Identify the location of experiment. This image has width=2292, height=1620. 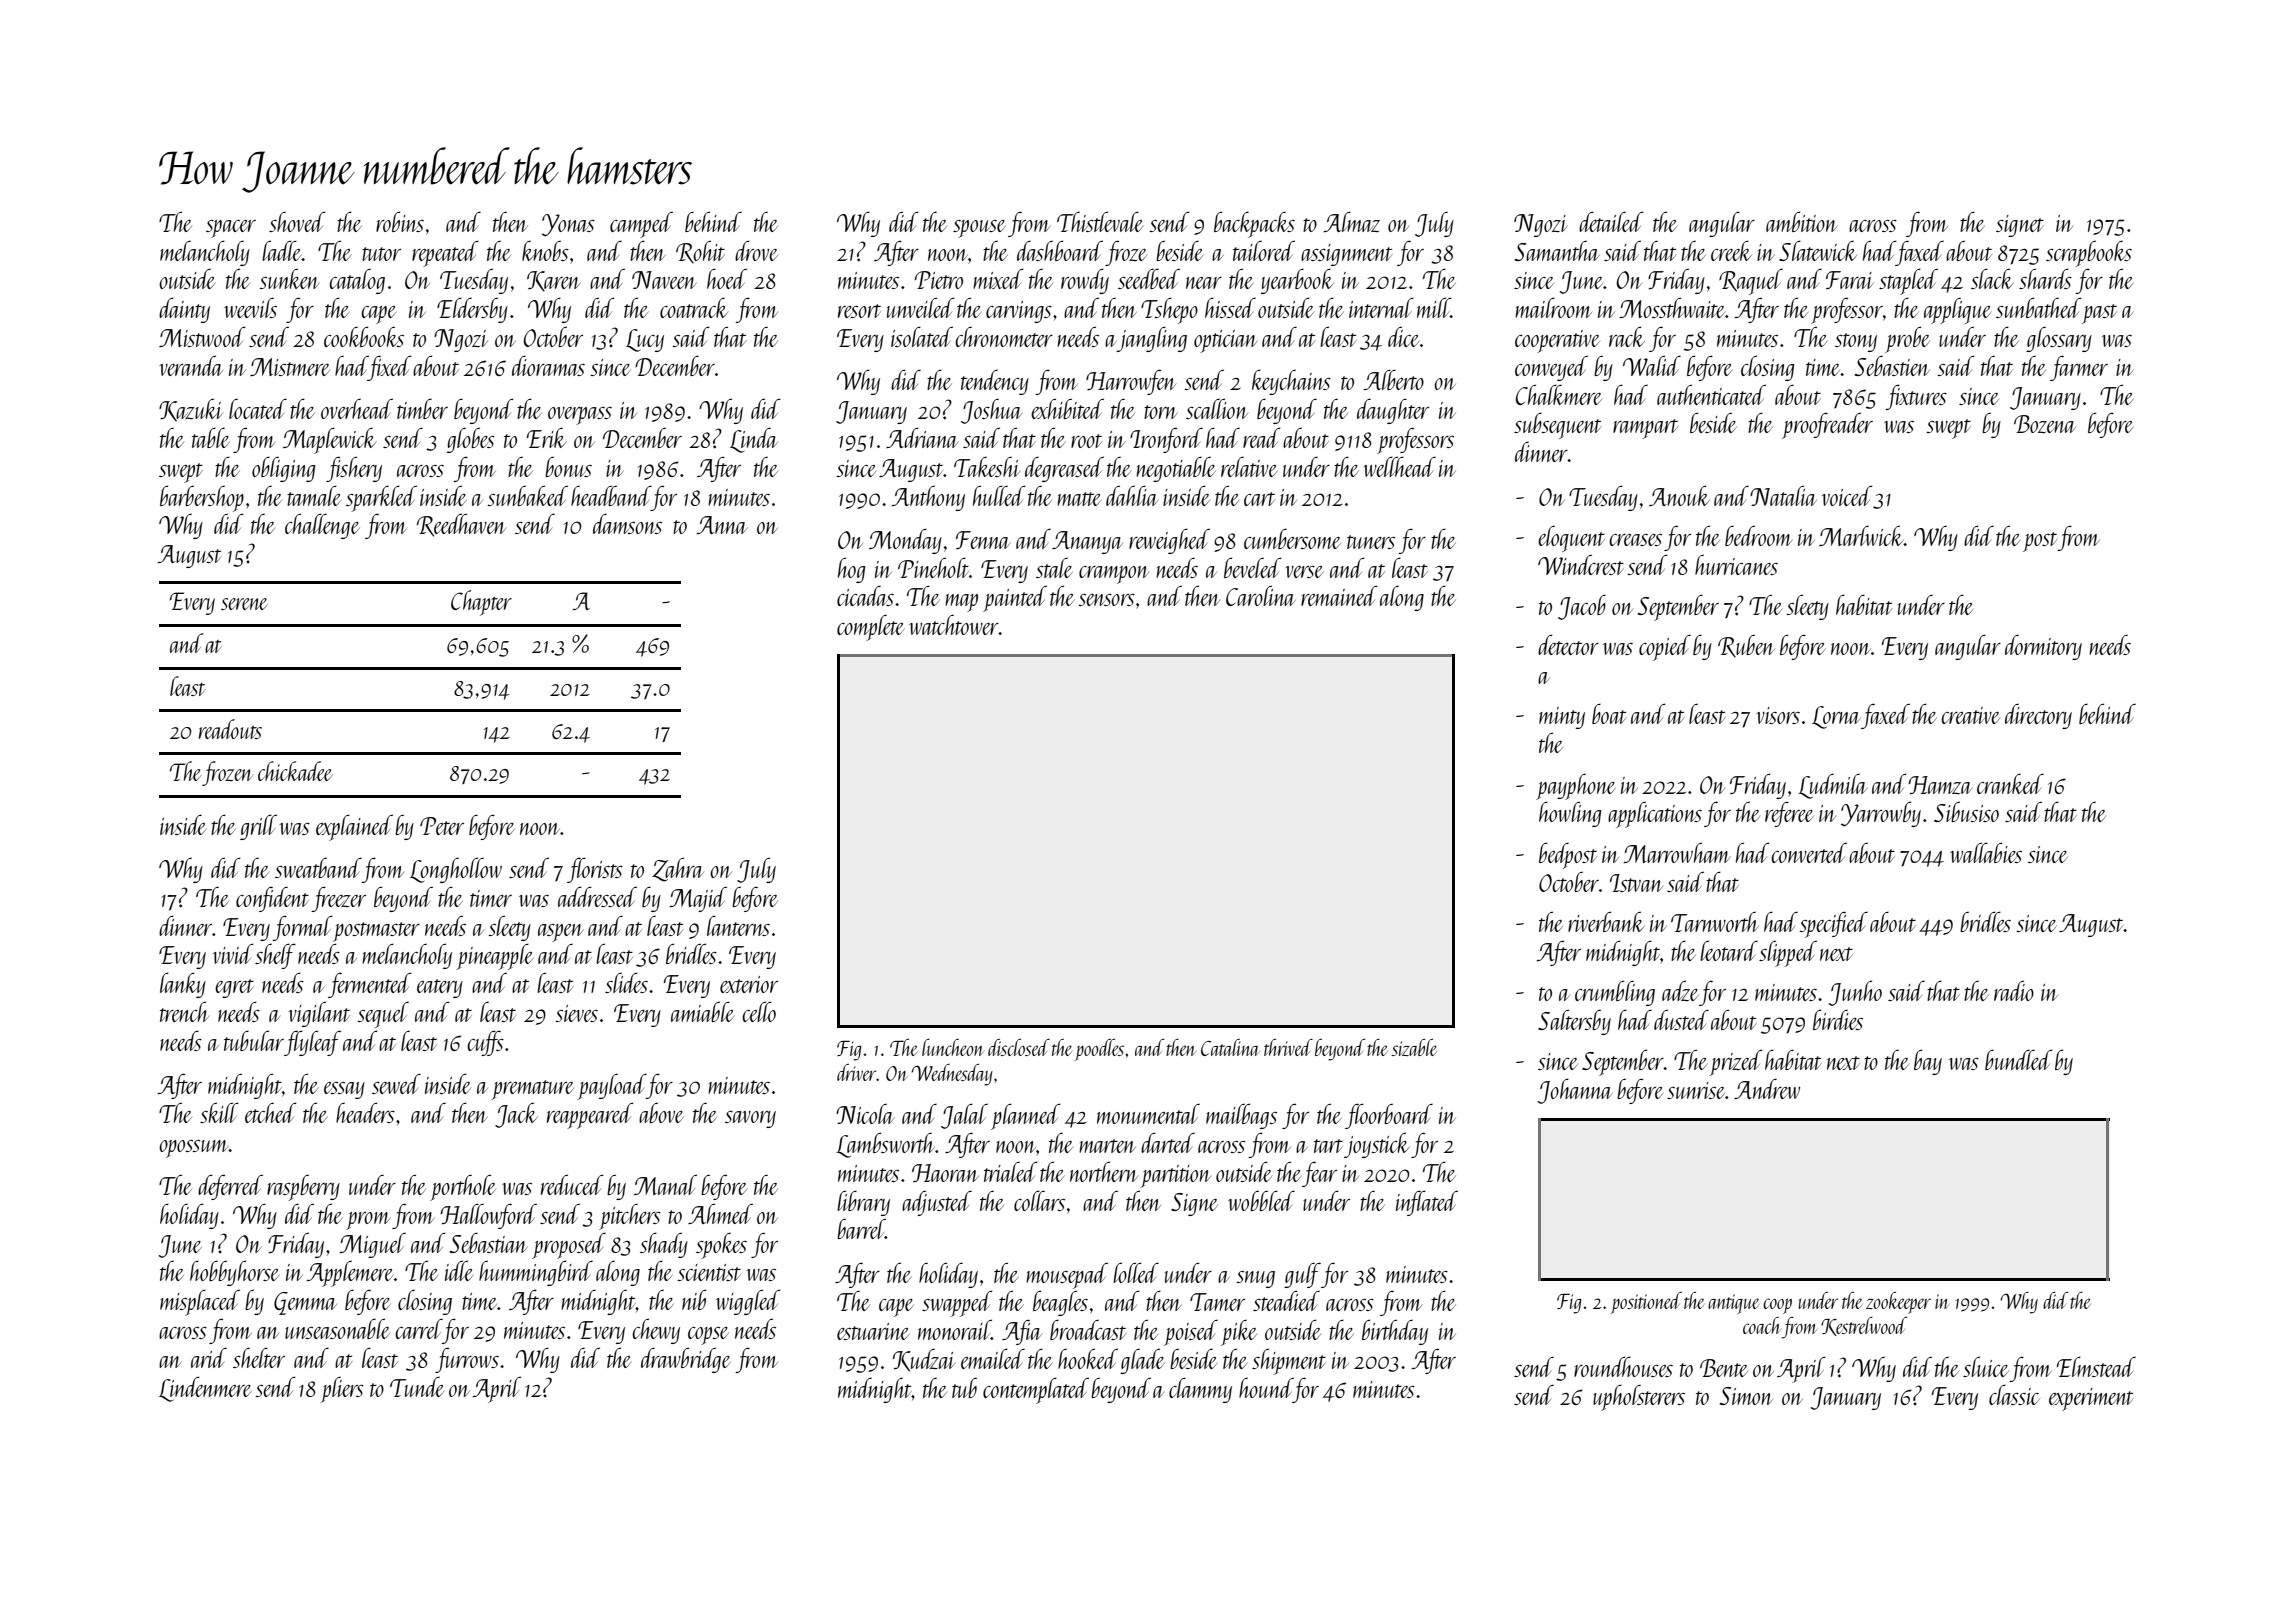
(2091, 1399).
